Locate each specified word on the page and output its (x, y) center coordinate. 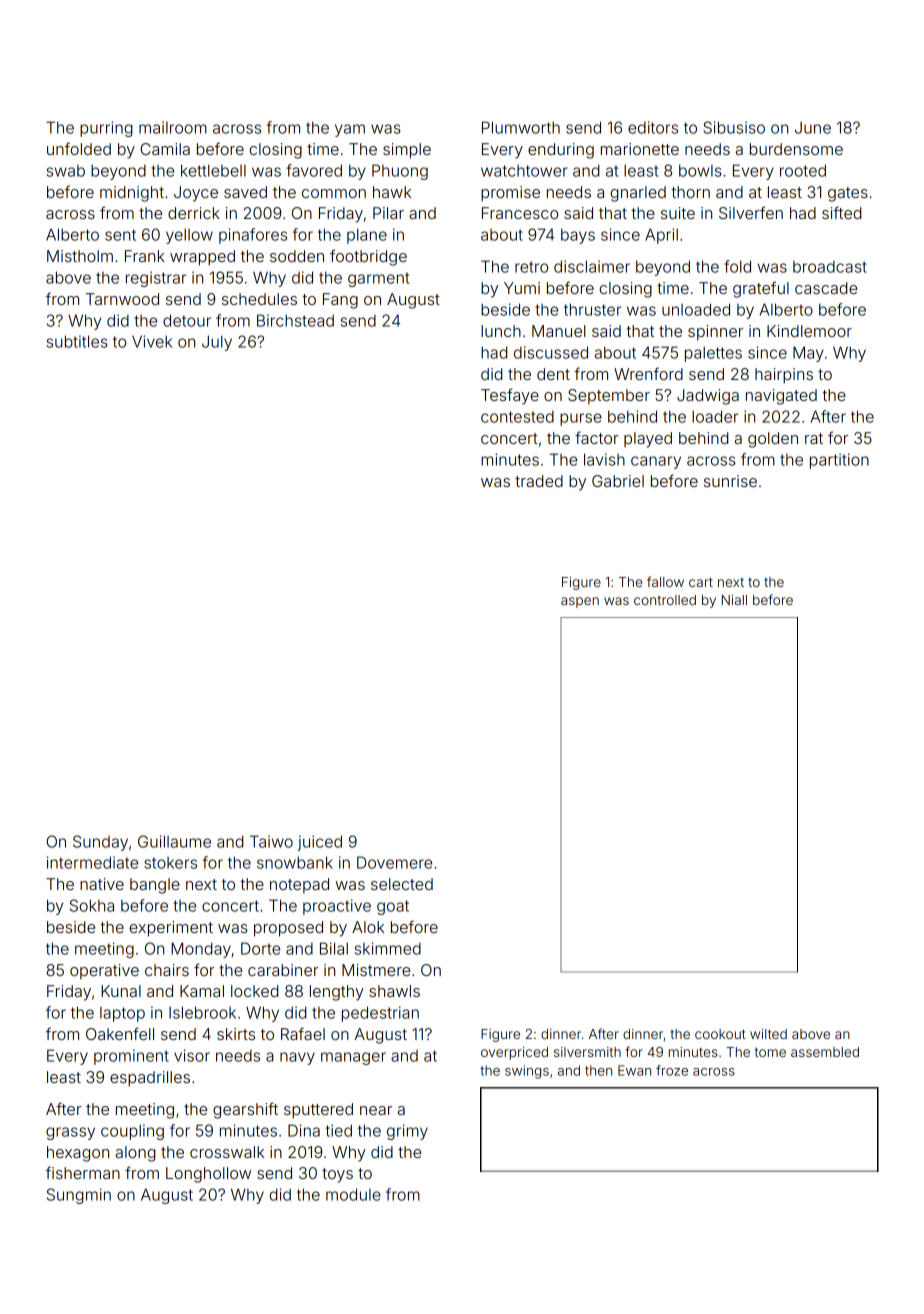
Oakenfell (120, 1033)
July (217, 343)
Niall (734, 600)
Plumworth (521, 127)
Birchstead (295, 320)
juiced (320, 843)
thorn (690, 192)
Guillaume (174, 841)
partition (839, 461)
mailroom (173, 127)
